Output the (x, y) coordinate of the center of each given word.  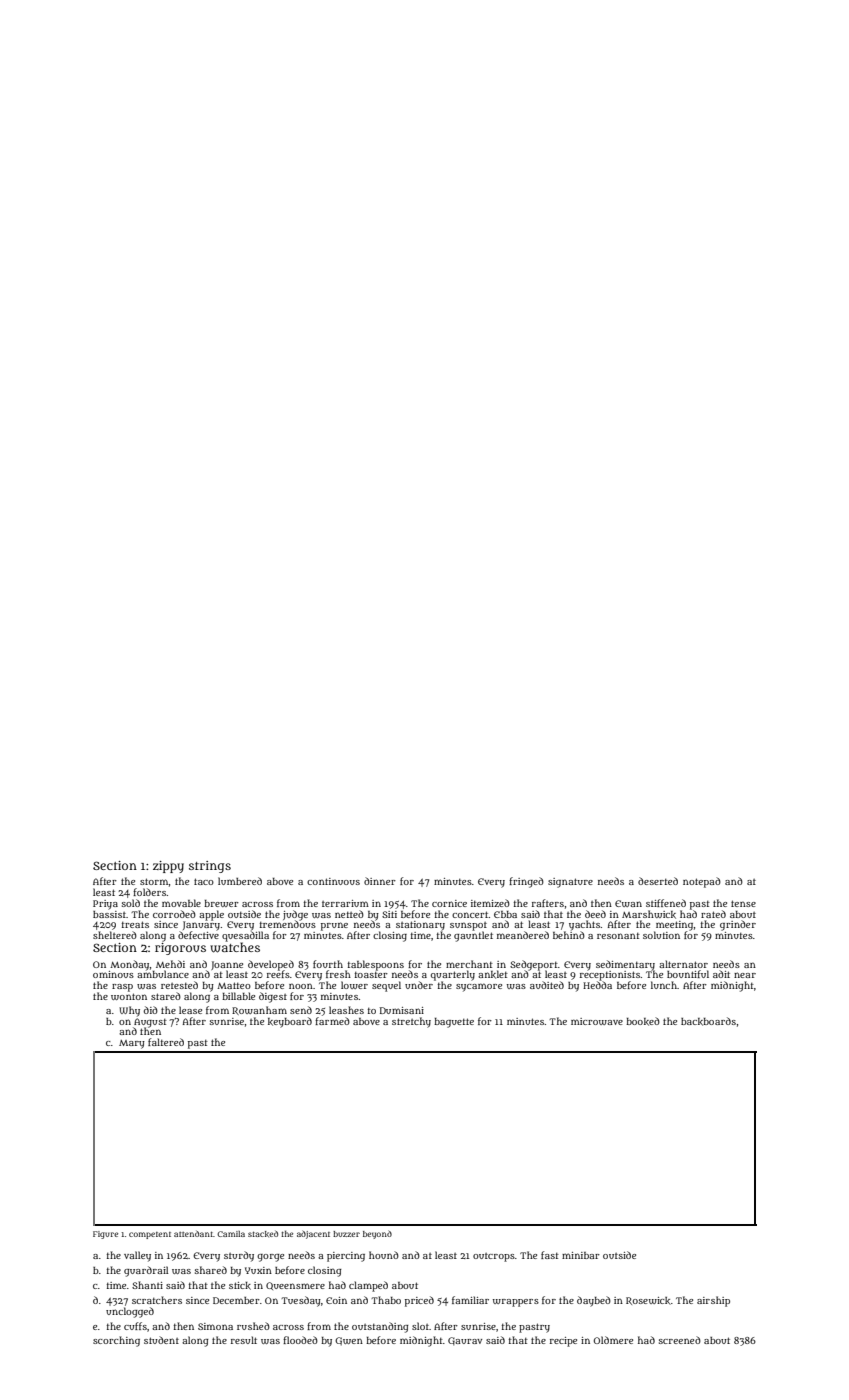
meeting (674, 926)
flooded (300, 1340)
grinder (738, 925)
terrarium (345, 903)
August (150, 1022)
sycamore (479, 987)
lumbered (240, 881)
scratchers (157, 1300)
